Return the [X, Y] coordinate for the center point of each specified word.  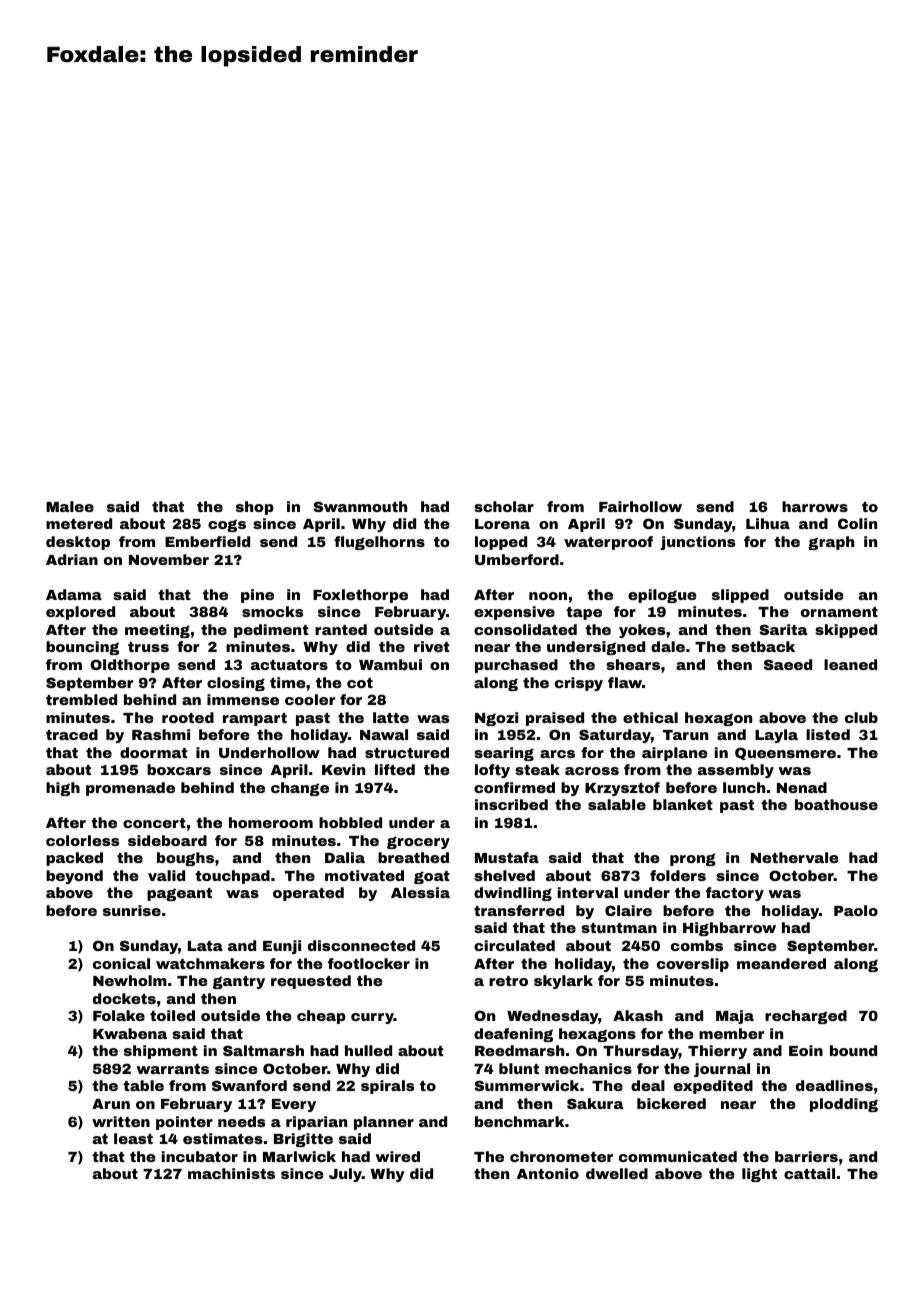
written [121, 1121]
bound [853, 1050]
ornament [839, 612]
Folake [119, 1015]
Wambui [390, 664]
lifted [395, 769]
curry [372, 1018]
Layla [776, 736]
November [169, 559]
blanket [683, 804]
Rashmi [161, 734]
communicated [678, 1156]
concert [154, 823]
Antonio [548, 1173]
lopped [501, 543]
